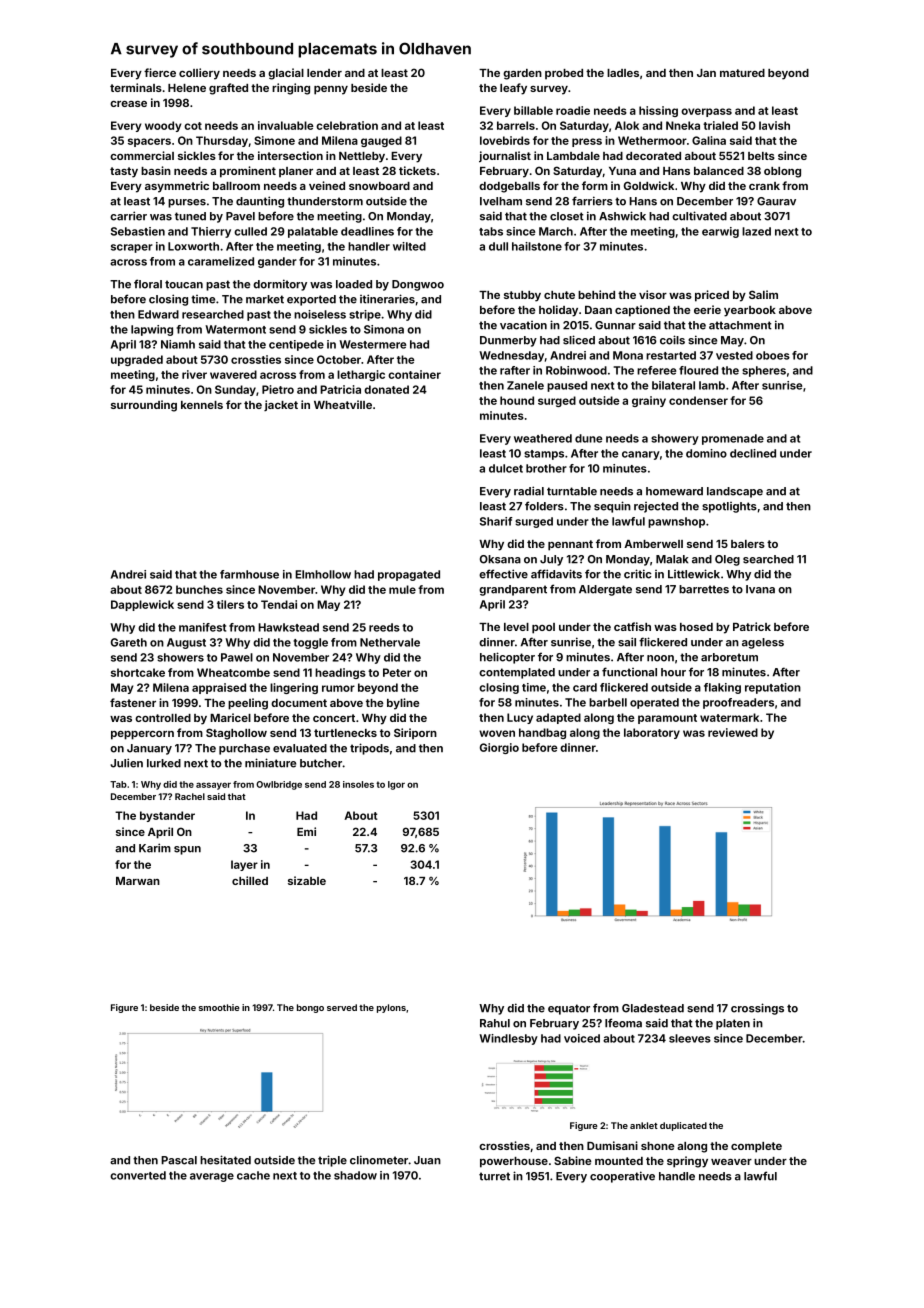  I want to click on average, so click(212, 1177).
